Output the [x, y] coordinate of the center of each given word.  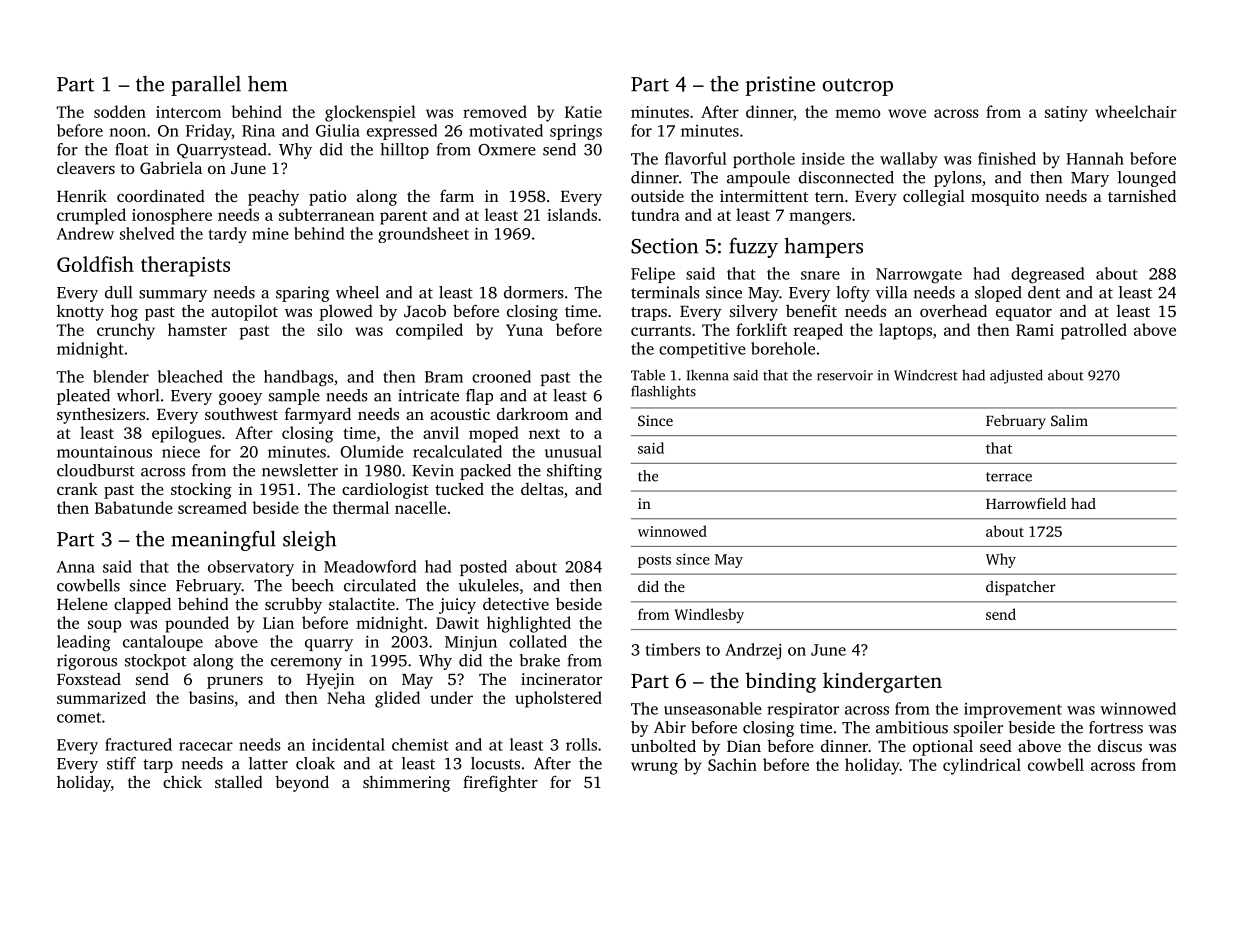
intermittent [764, 196]
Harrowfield [1026, 503]
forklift [761, 329]
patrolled [1094, 331]
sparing [303, 294]
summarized [101, 697]
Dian [744, 746]
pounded [197, 624]
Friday [209, 132]
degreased [1048, 275]
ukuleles [489, 585]
